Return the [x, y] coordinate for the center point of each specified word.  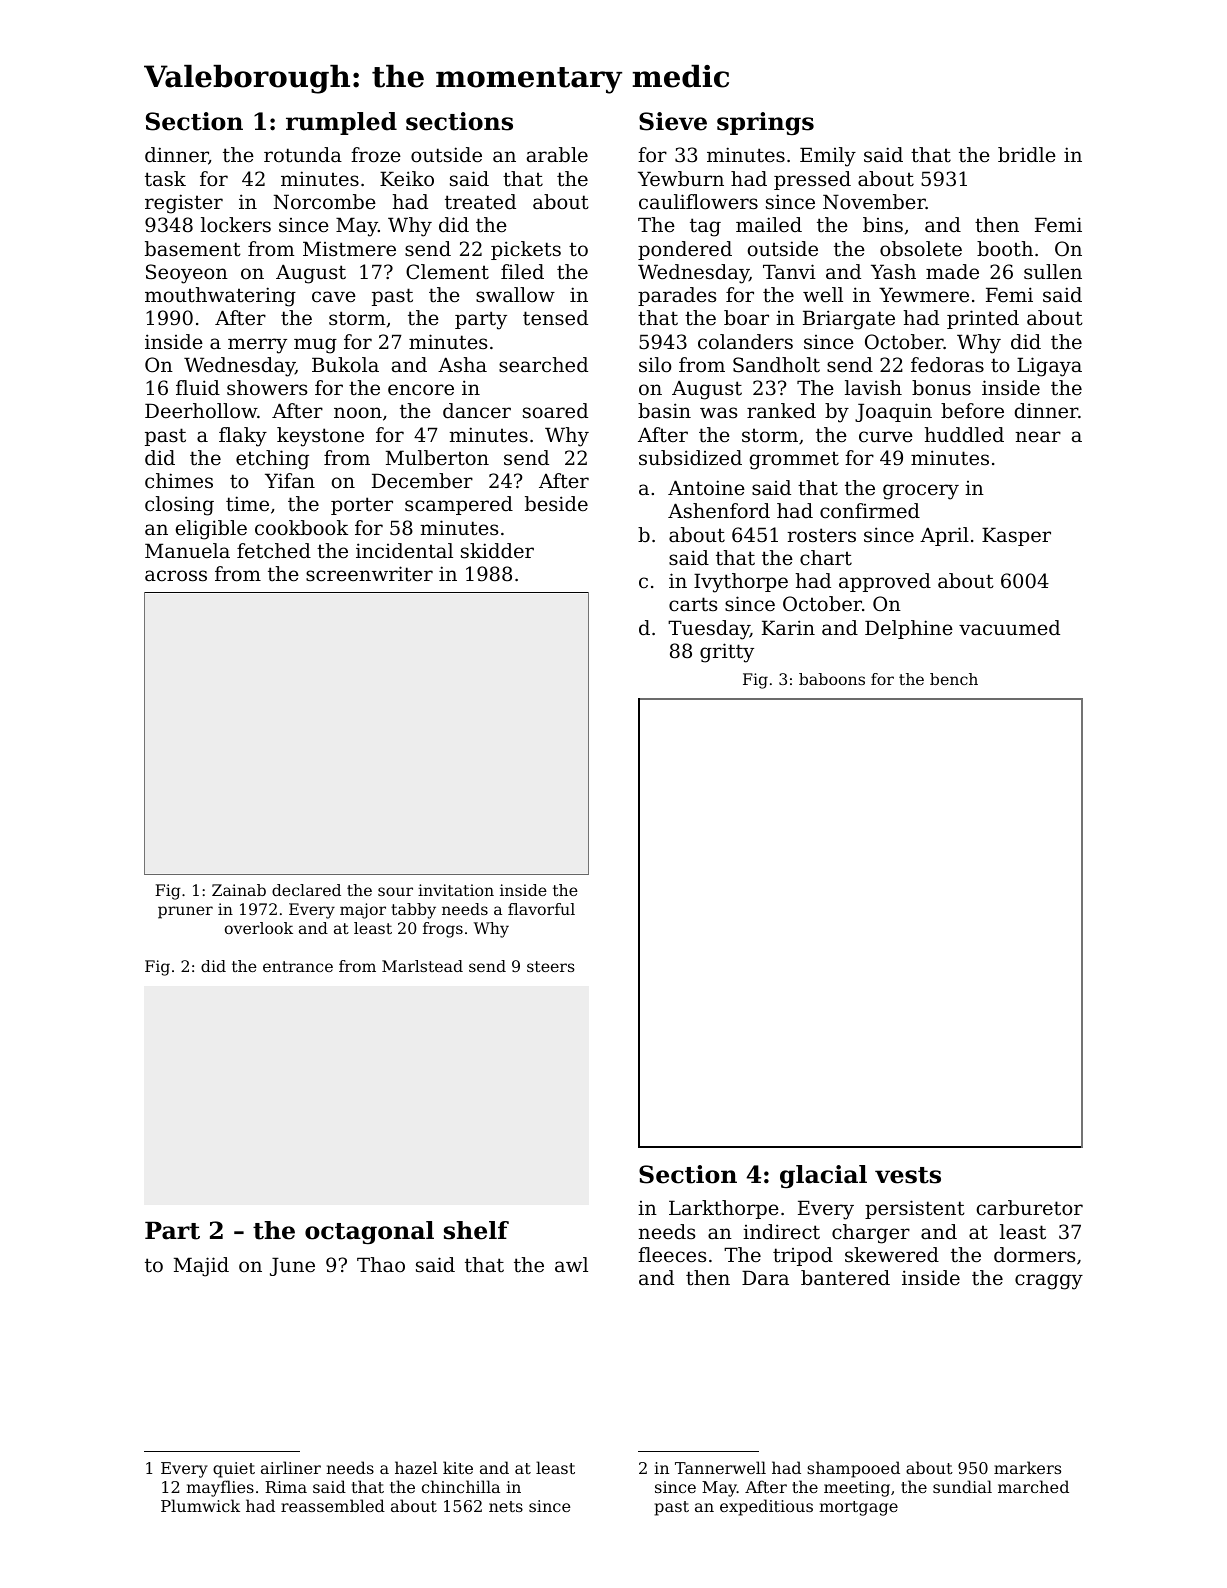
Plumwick [200, 1505]
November [874, 202]
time [247, 504]
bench [954, 679]
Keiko [407, 179]
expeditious [766, 1507]
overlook [259, 928]
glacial [823, 1176]
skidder [497, 551]
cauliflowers [698, 202]
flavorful [541, 909]
